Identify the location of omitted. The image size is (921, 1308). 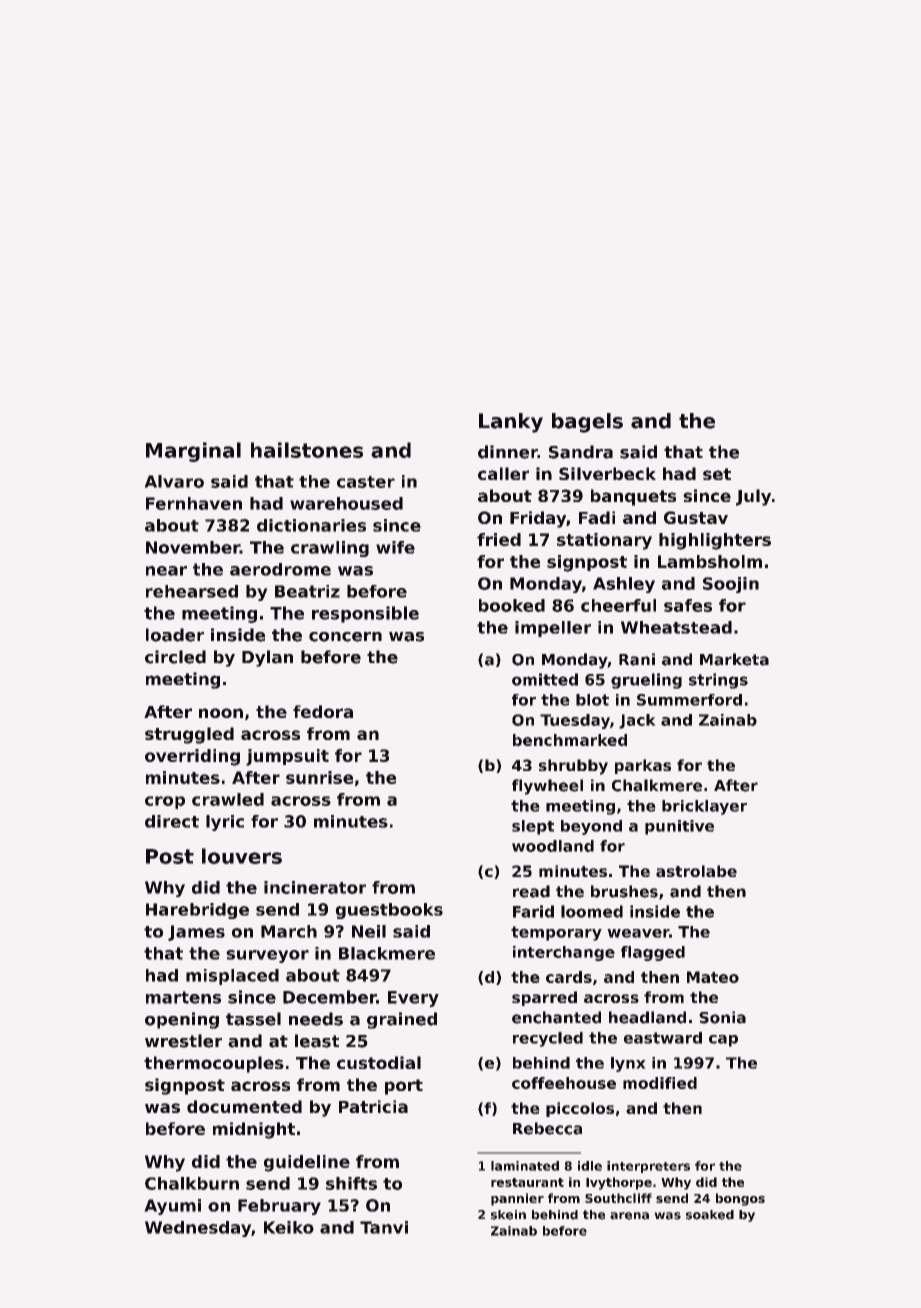
(545, 679).
